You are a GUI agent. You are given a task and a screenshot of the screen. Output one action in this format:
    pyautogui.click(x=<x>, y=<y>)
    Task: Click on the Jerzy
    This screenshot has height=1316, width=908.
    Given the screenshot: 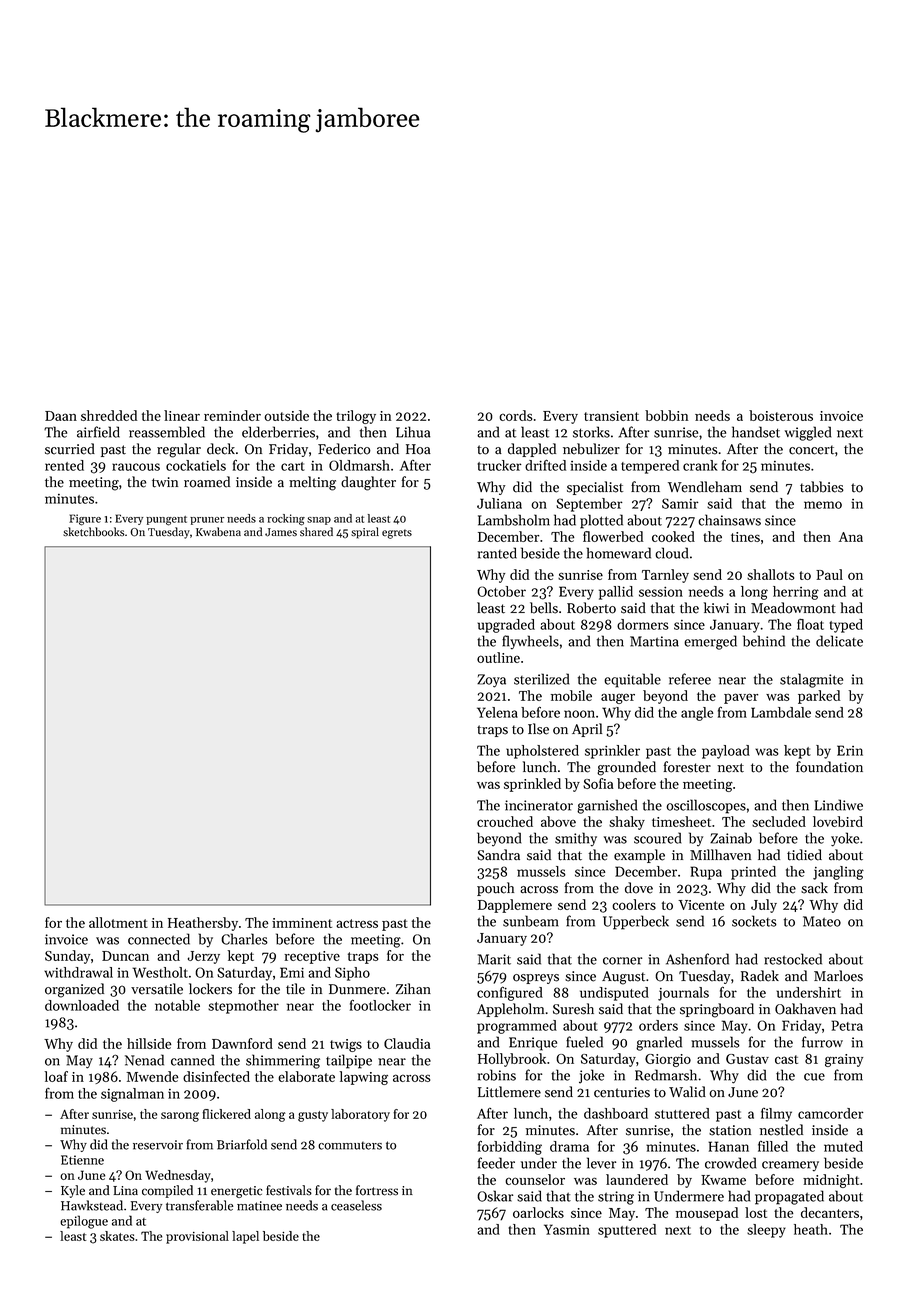 What is the action you would take?
    pyautogui.click(x=204, y=957)
